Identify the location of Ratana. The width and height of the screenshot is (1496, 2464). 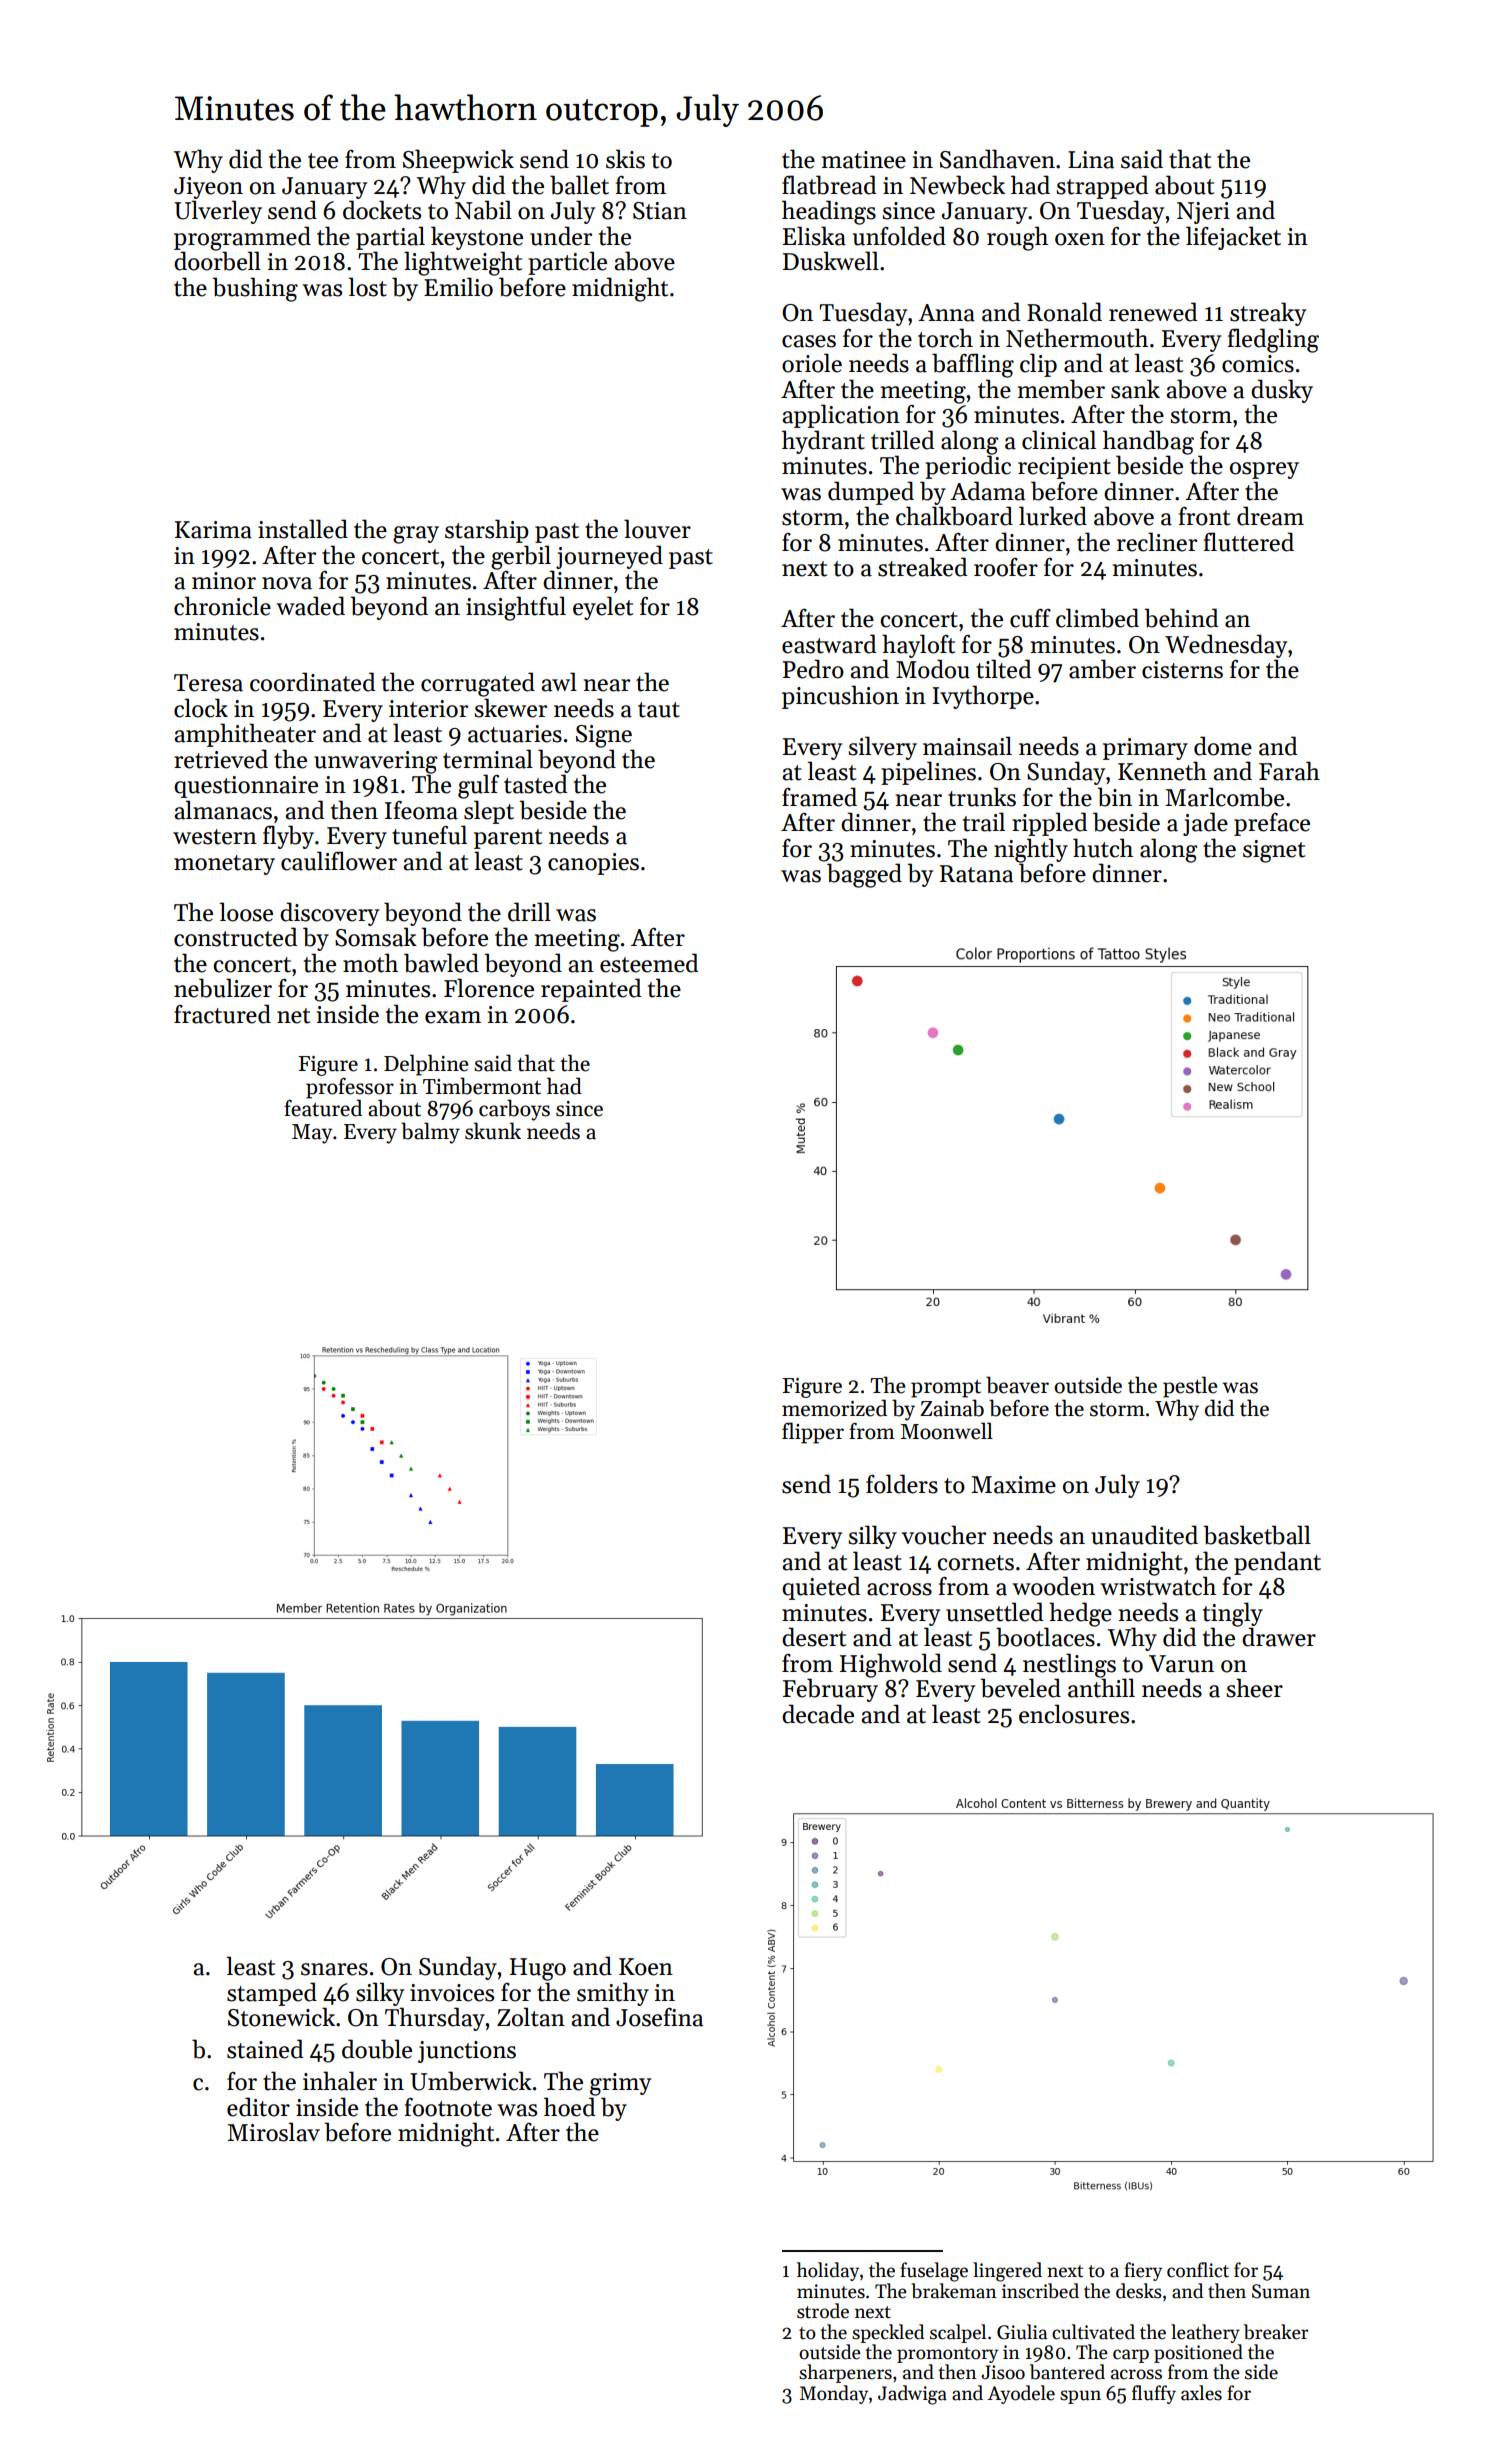
(976, 874).
